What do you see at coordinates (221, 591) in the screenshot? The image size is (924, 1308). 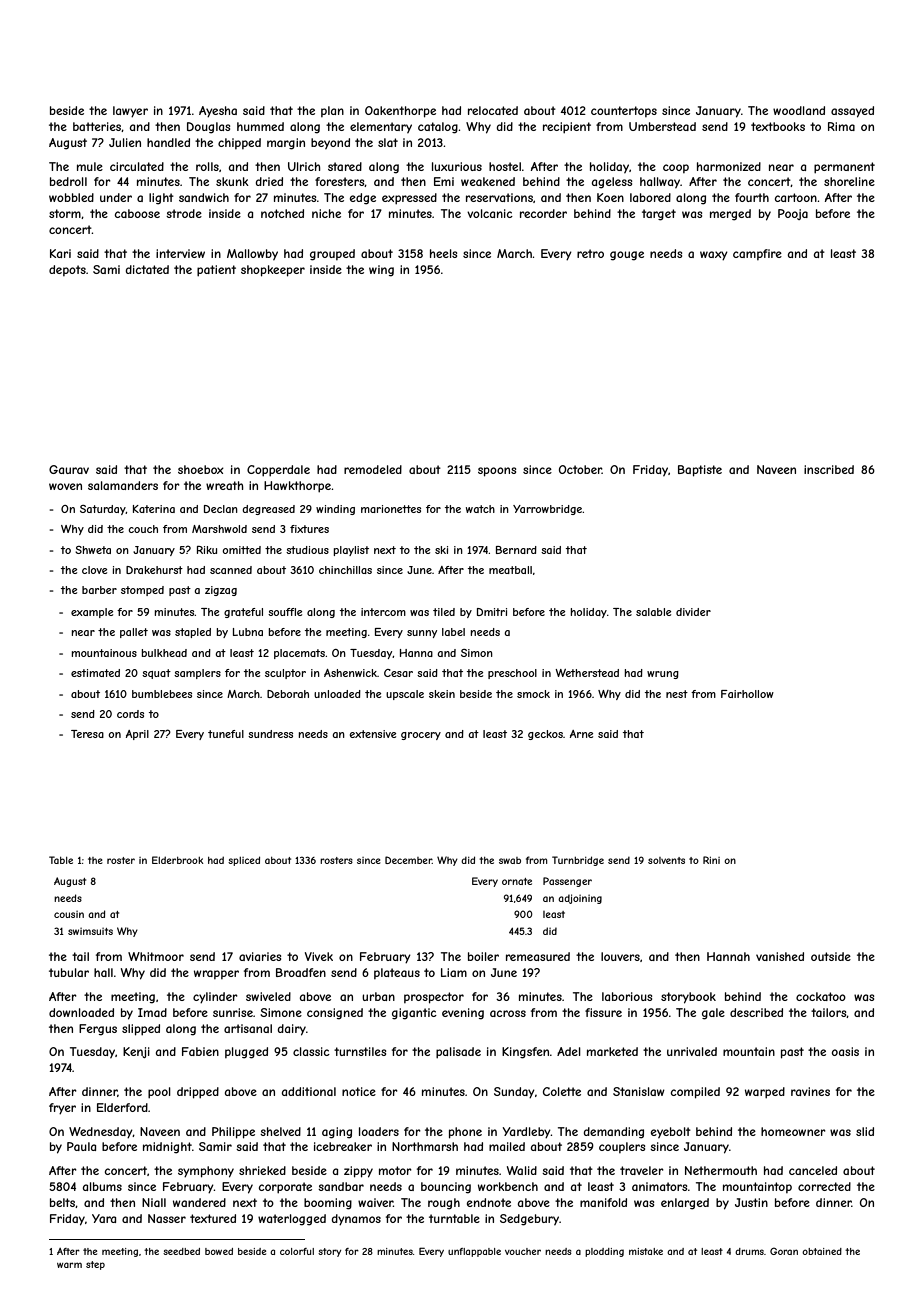 I see `zigzag` at bounding box center [221, 591].
